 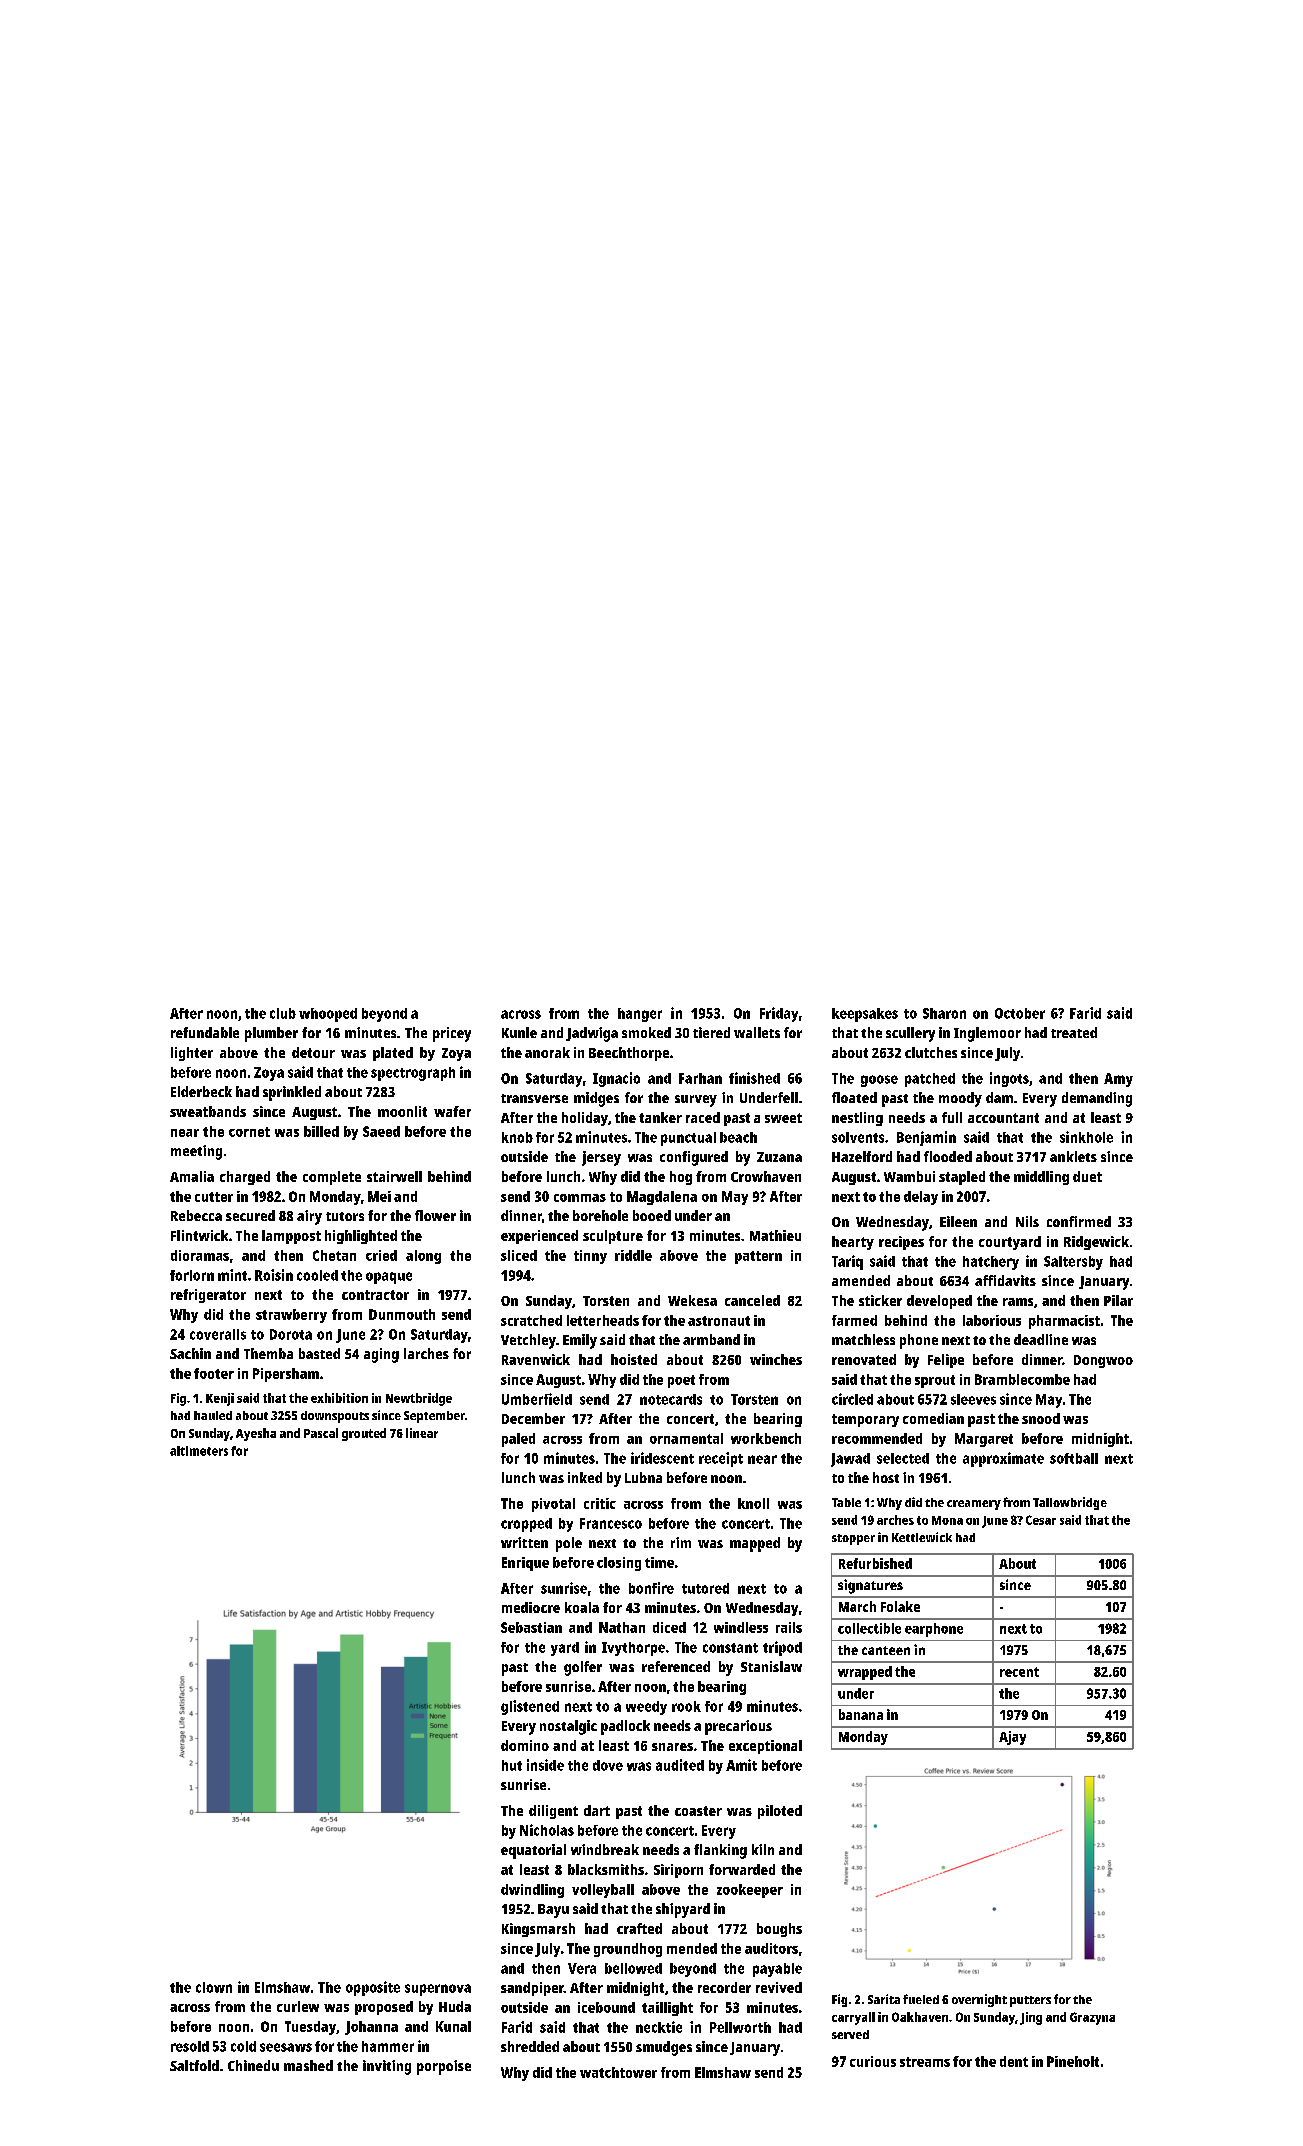 I want to click on demanding, so click(x=1097, y=1099).
